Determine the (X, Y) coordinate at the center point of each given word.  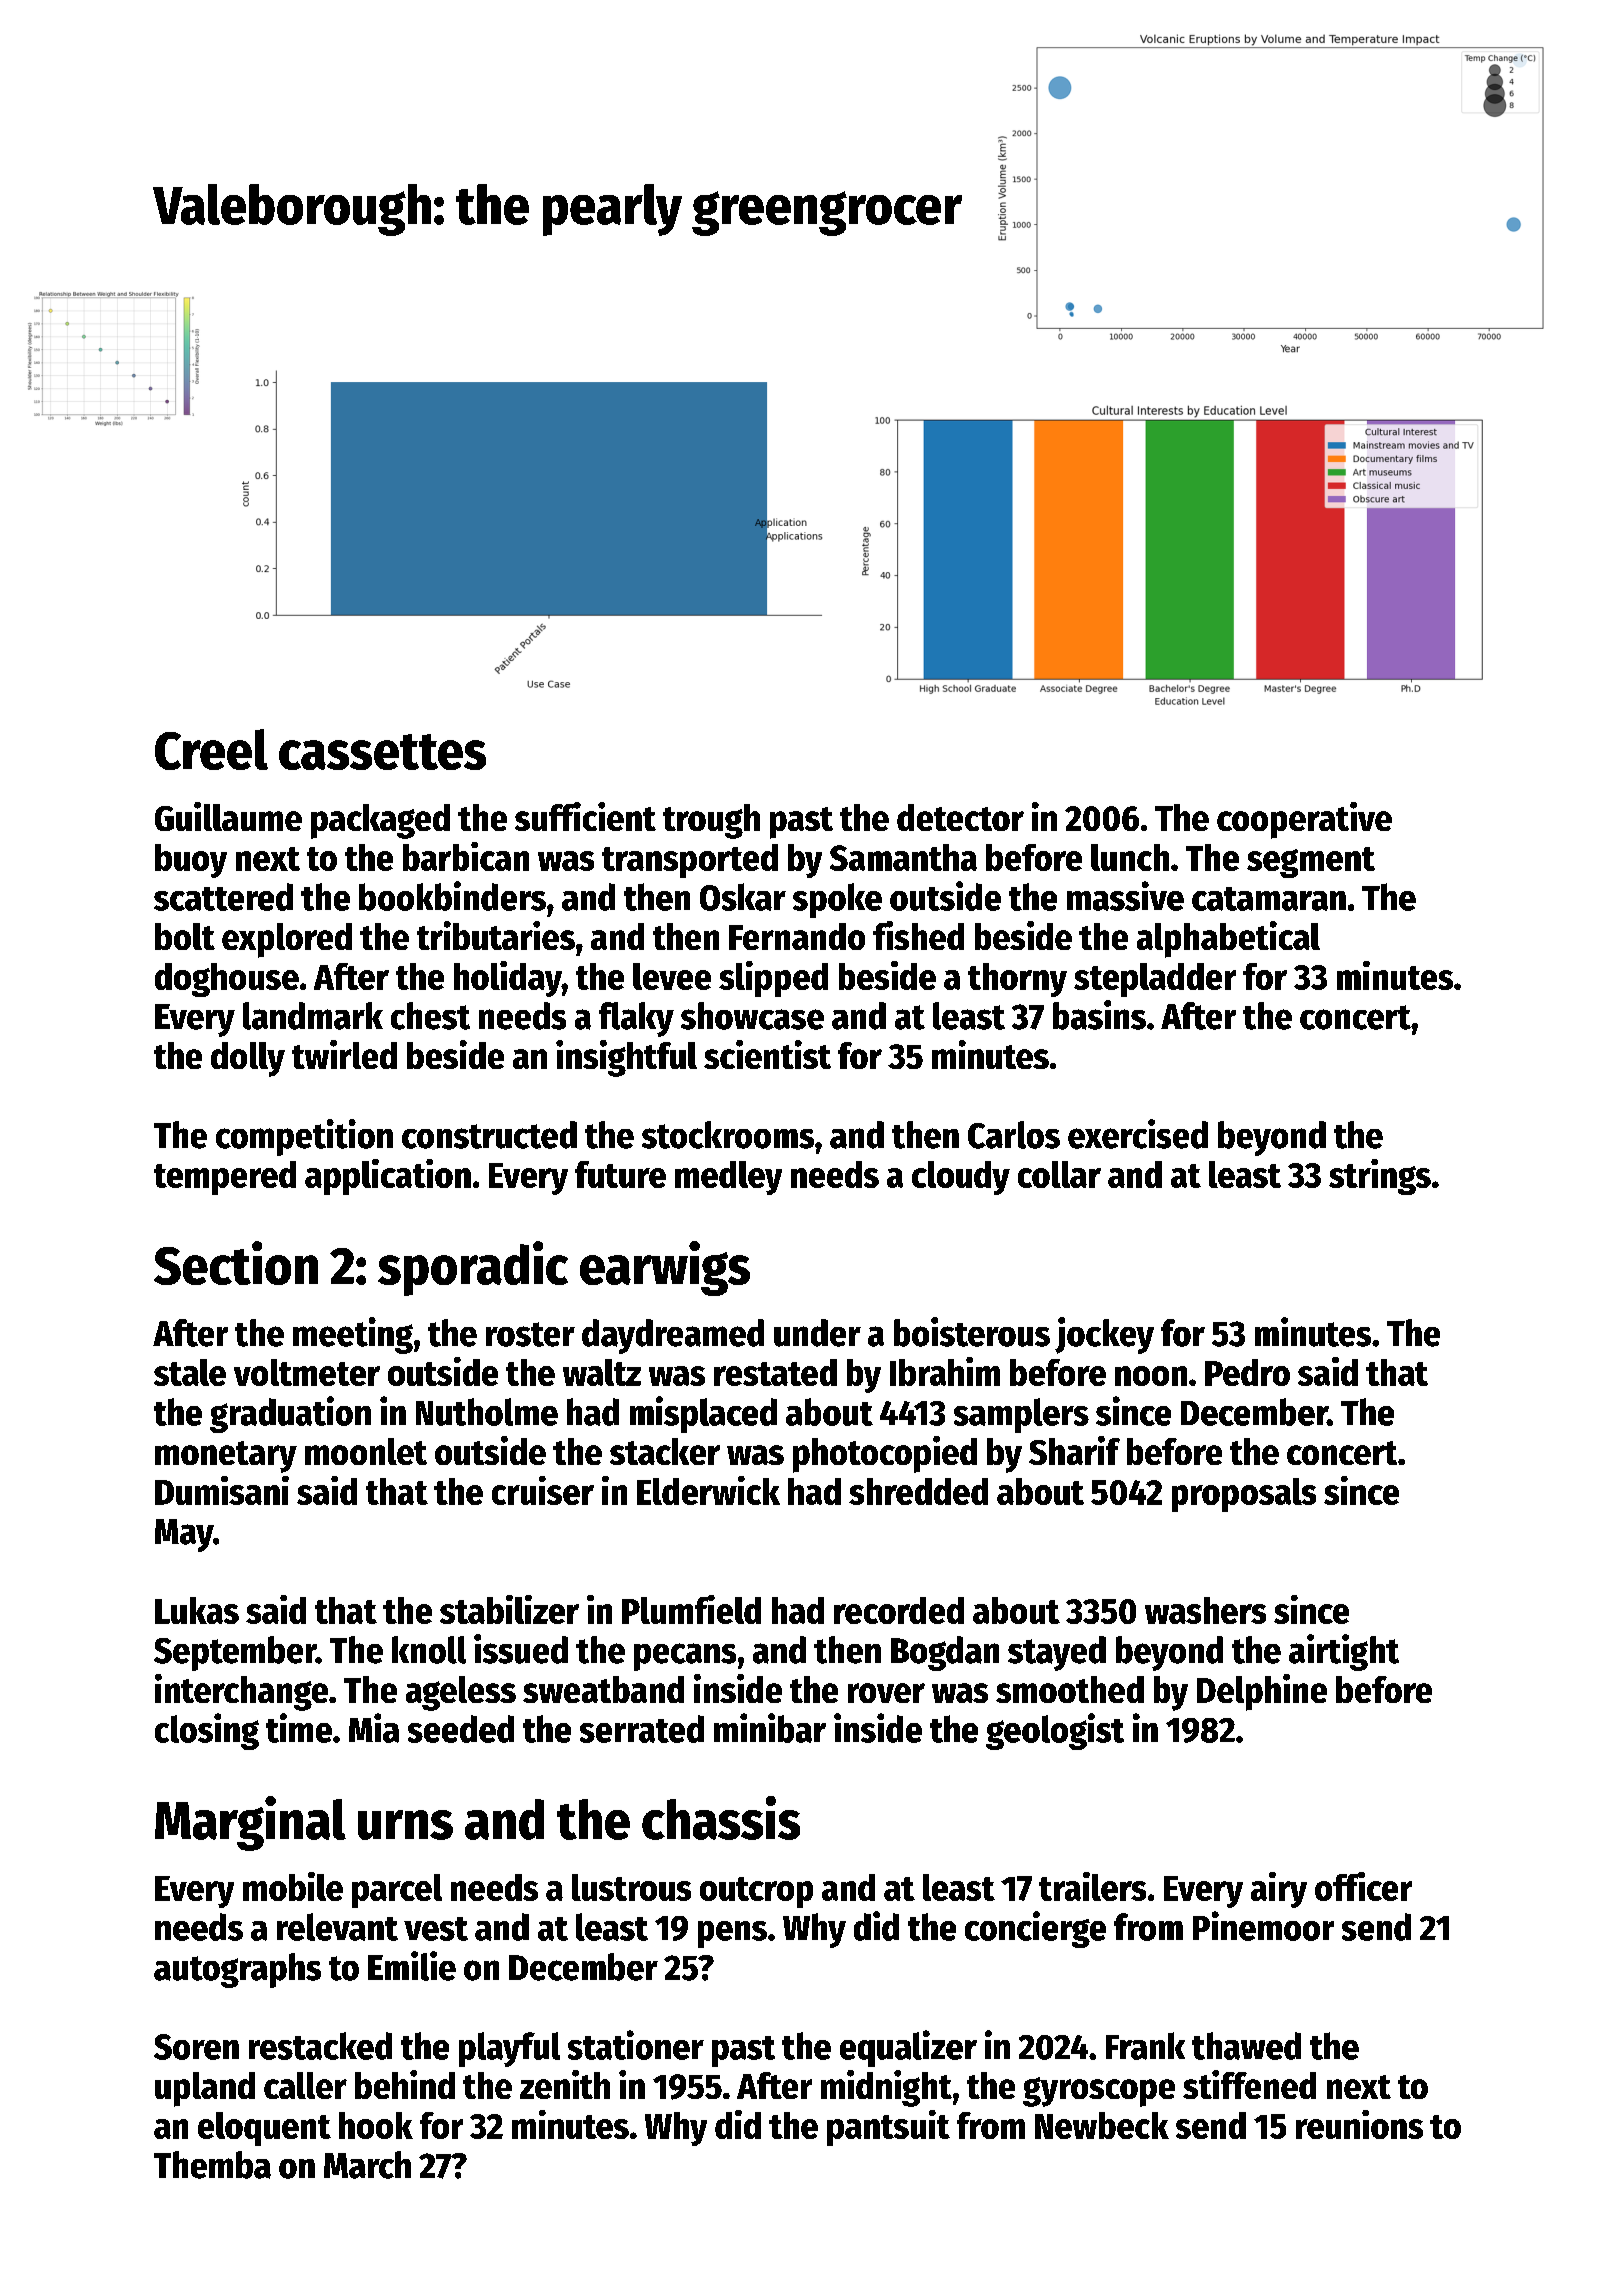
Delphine (1262, 1692)
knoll (429, 1650)
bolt (185, 936)
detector (960, 817)
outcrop (756, 1892)
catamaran (1269, 899)
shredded (918, 1491)
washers (1205, 1610)
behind (405, 2084)
